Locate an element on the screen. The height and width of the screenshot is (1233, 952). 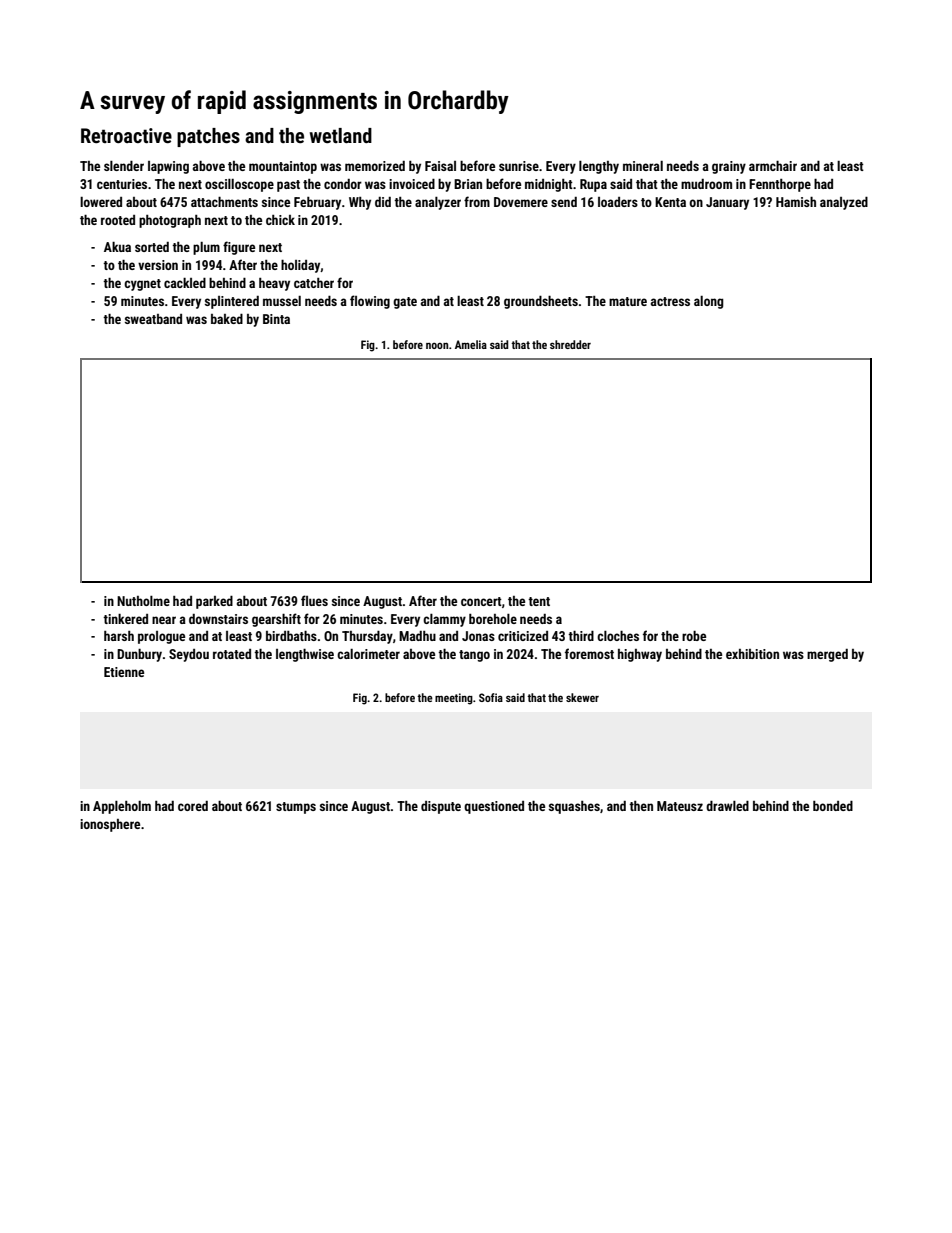
groundsheets is located at coordinates (541, 302).
